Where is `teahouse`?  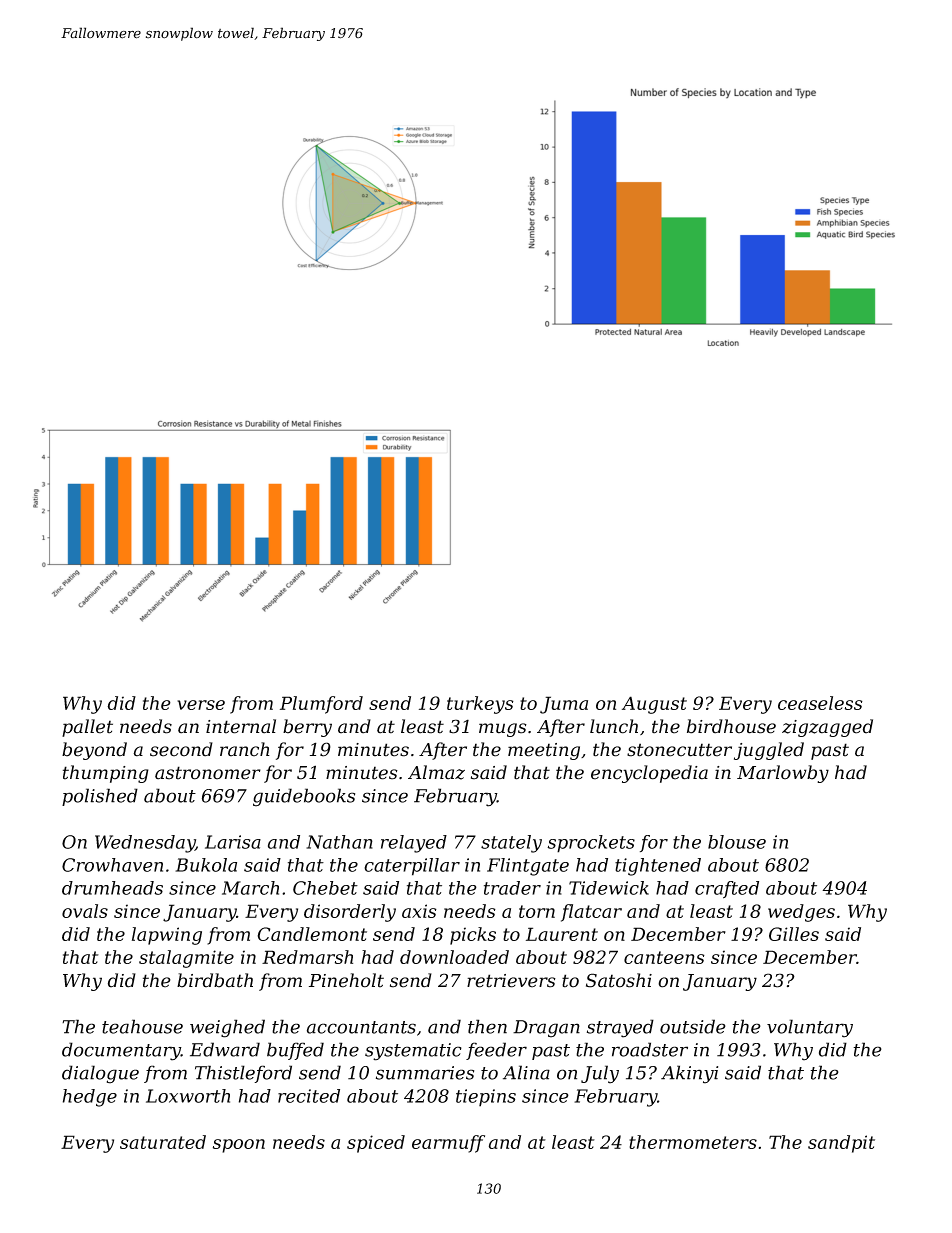 teahouse is located at coordinates (142, 1026).
